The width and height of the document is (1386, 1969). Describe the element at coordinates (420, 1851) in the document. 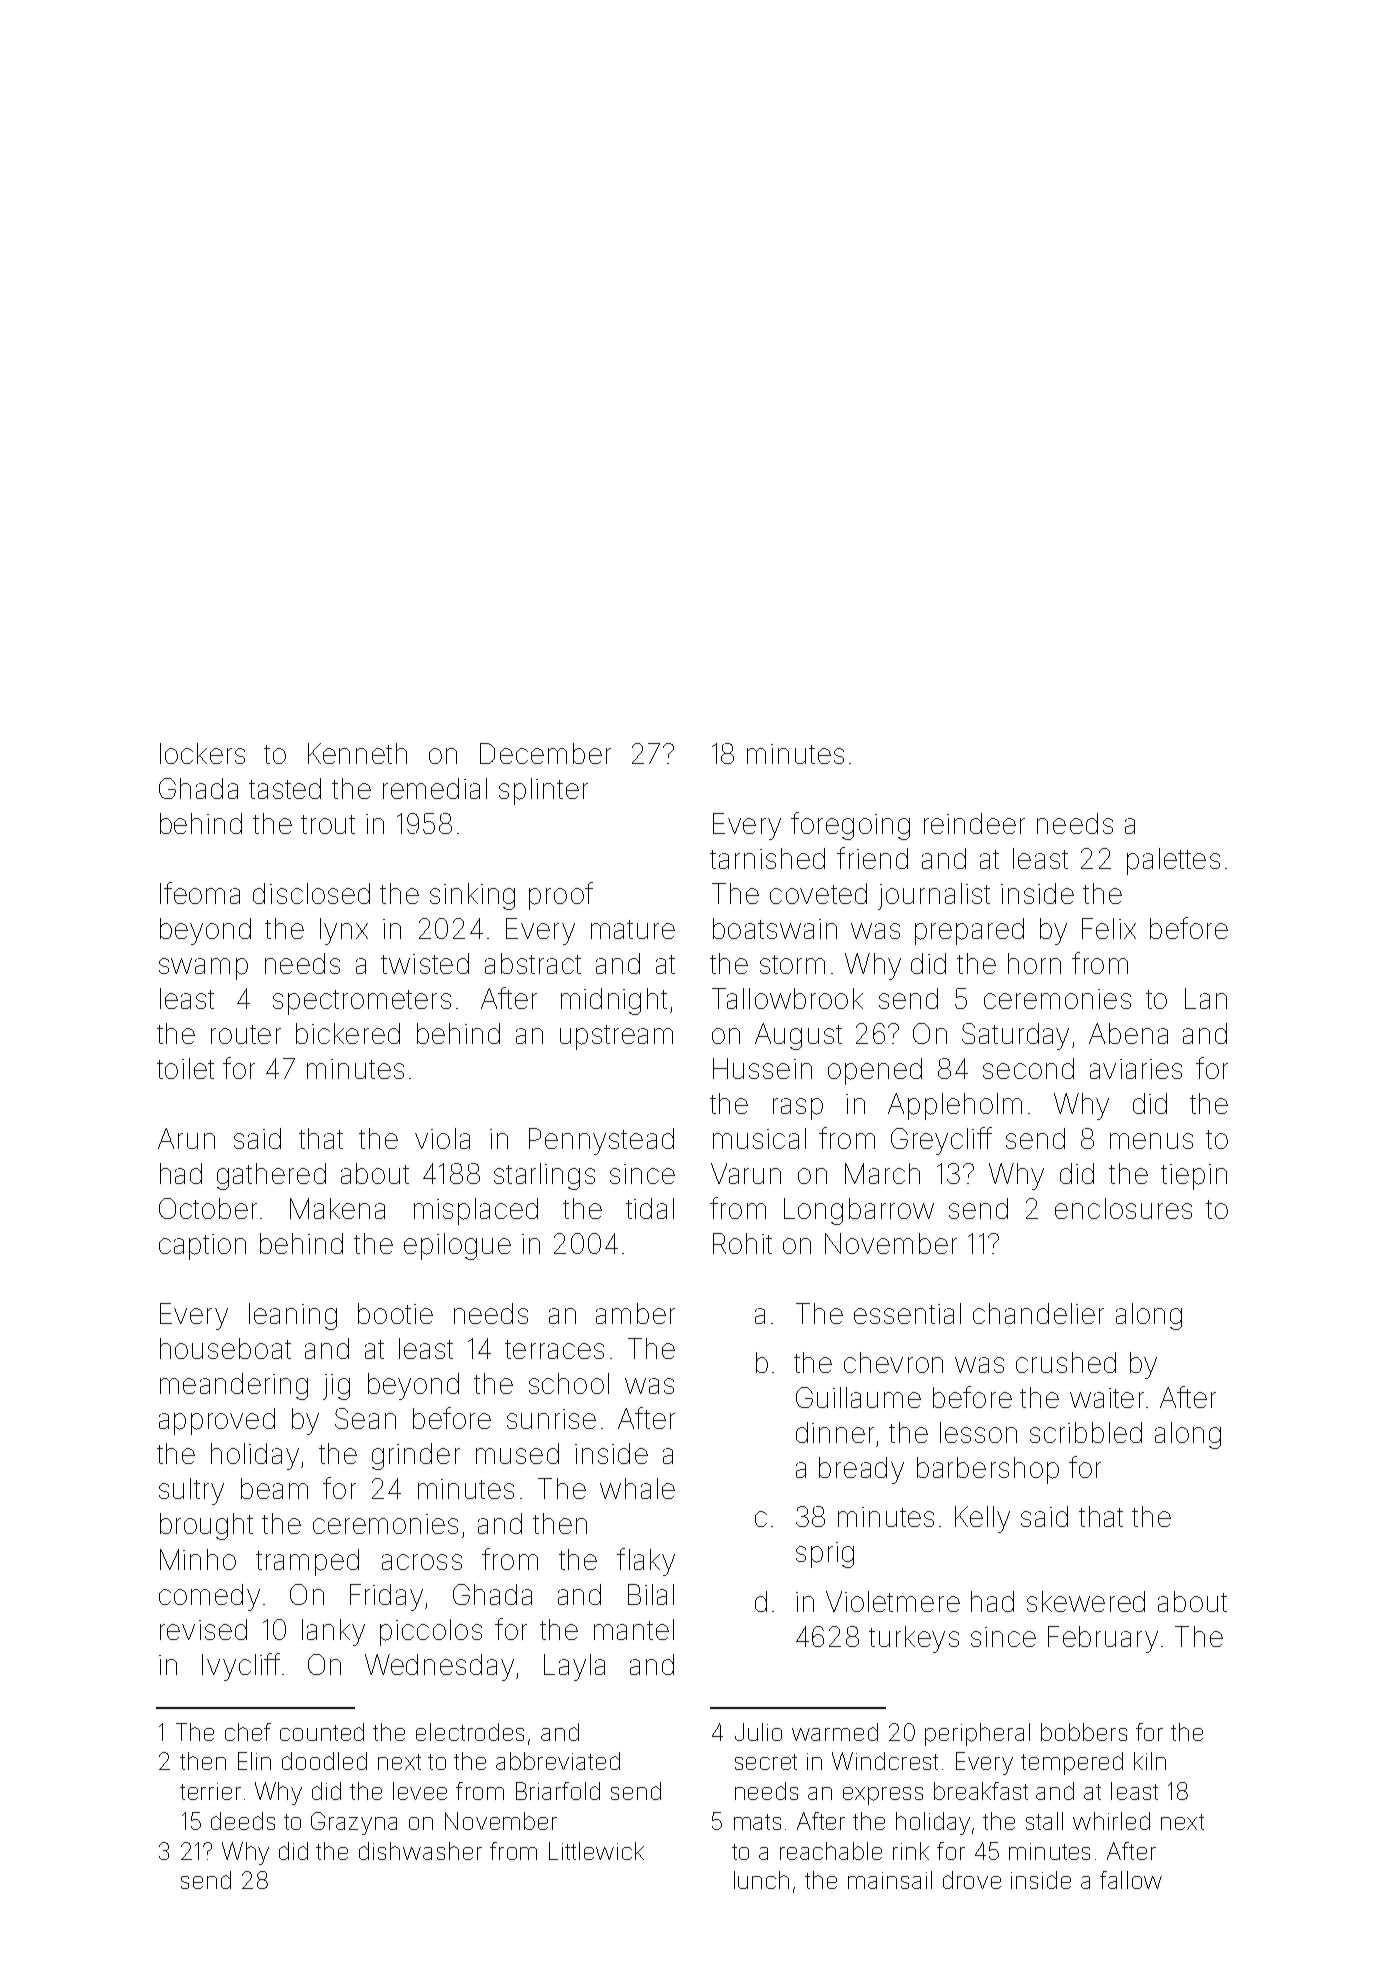

I see `dishwasher` at that location.
